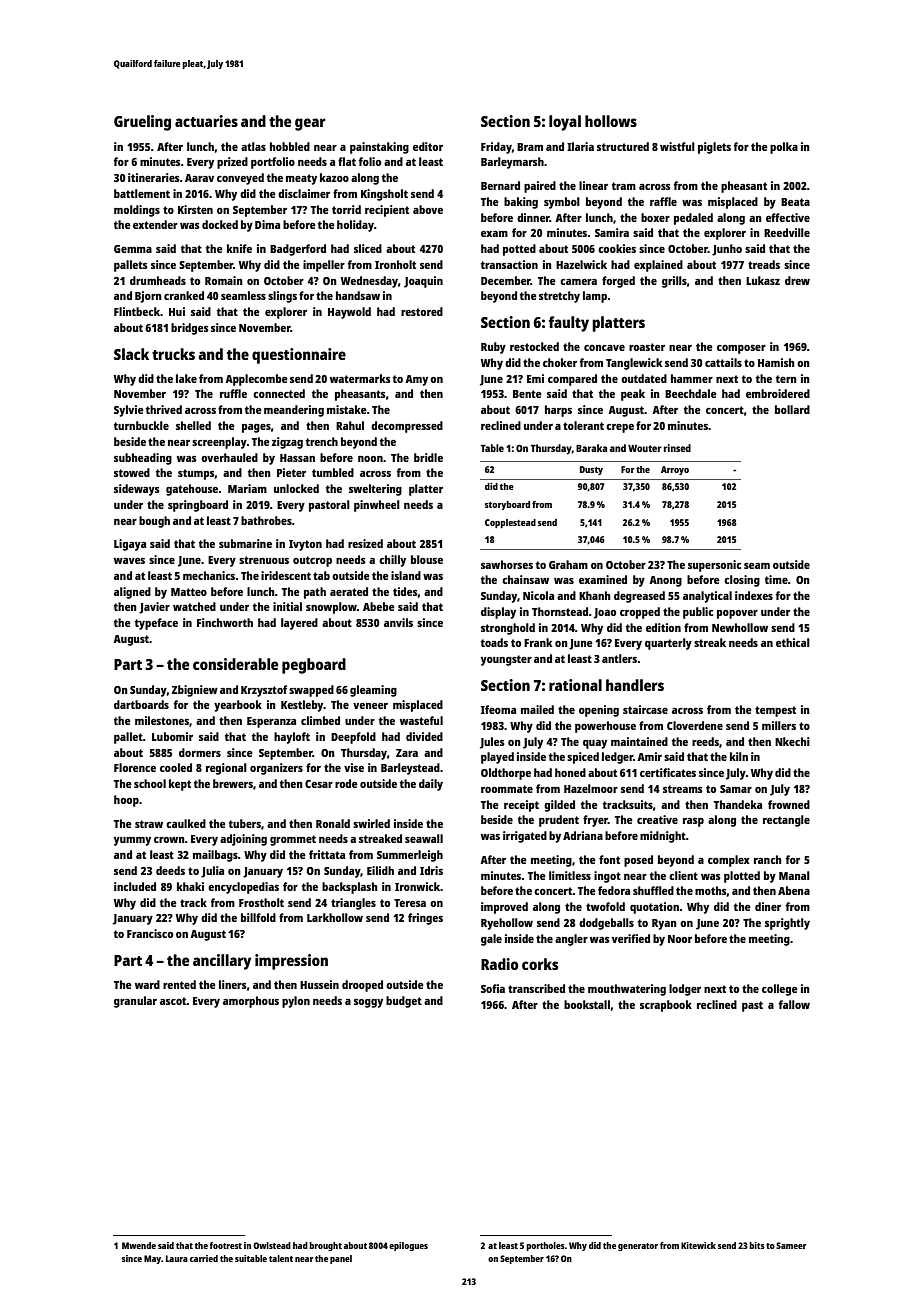  What do you see at coordinates (776, 579) in the screenshot?
I see `time` at bounding box center [776, 579].
